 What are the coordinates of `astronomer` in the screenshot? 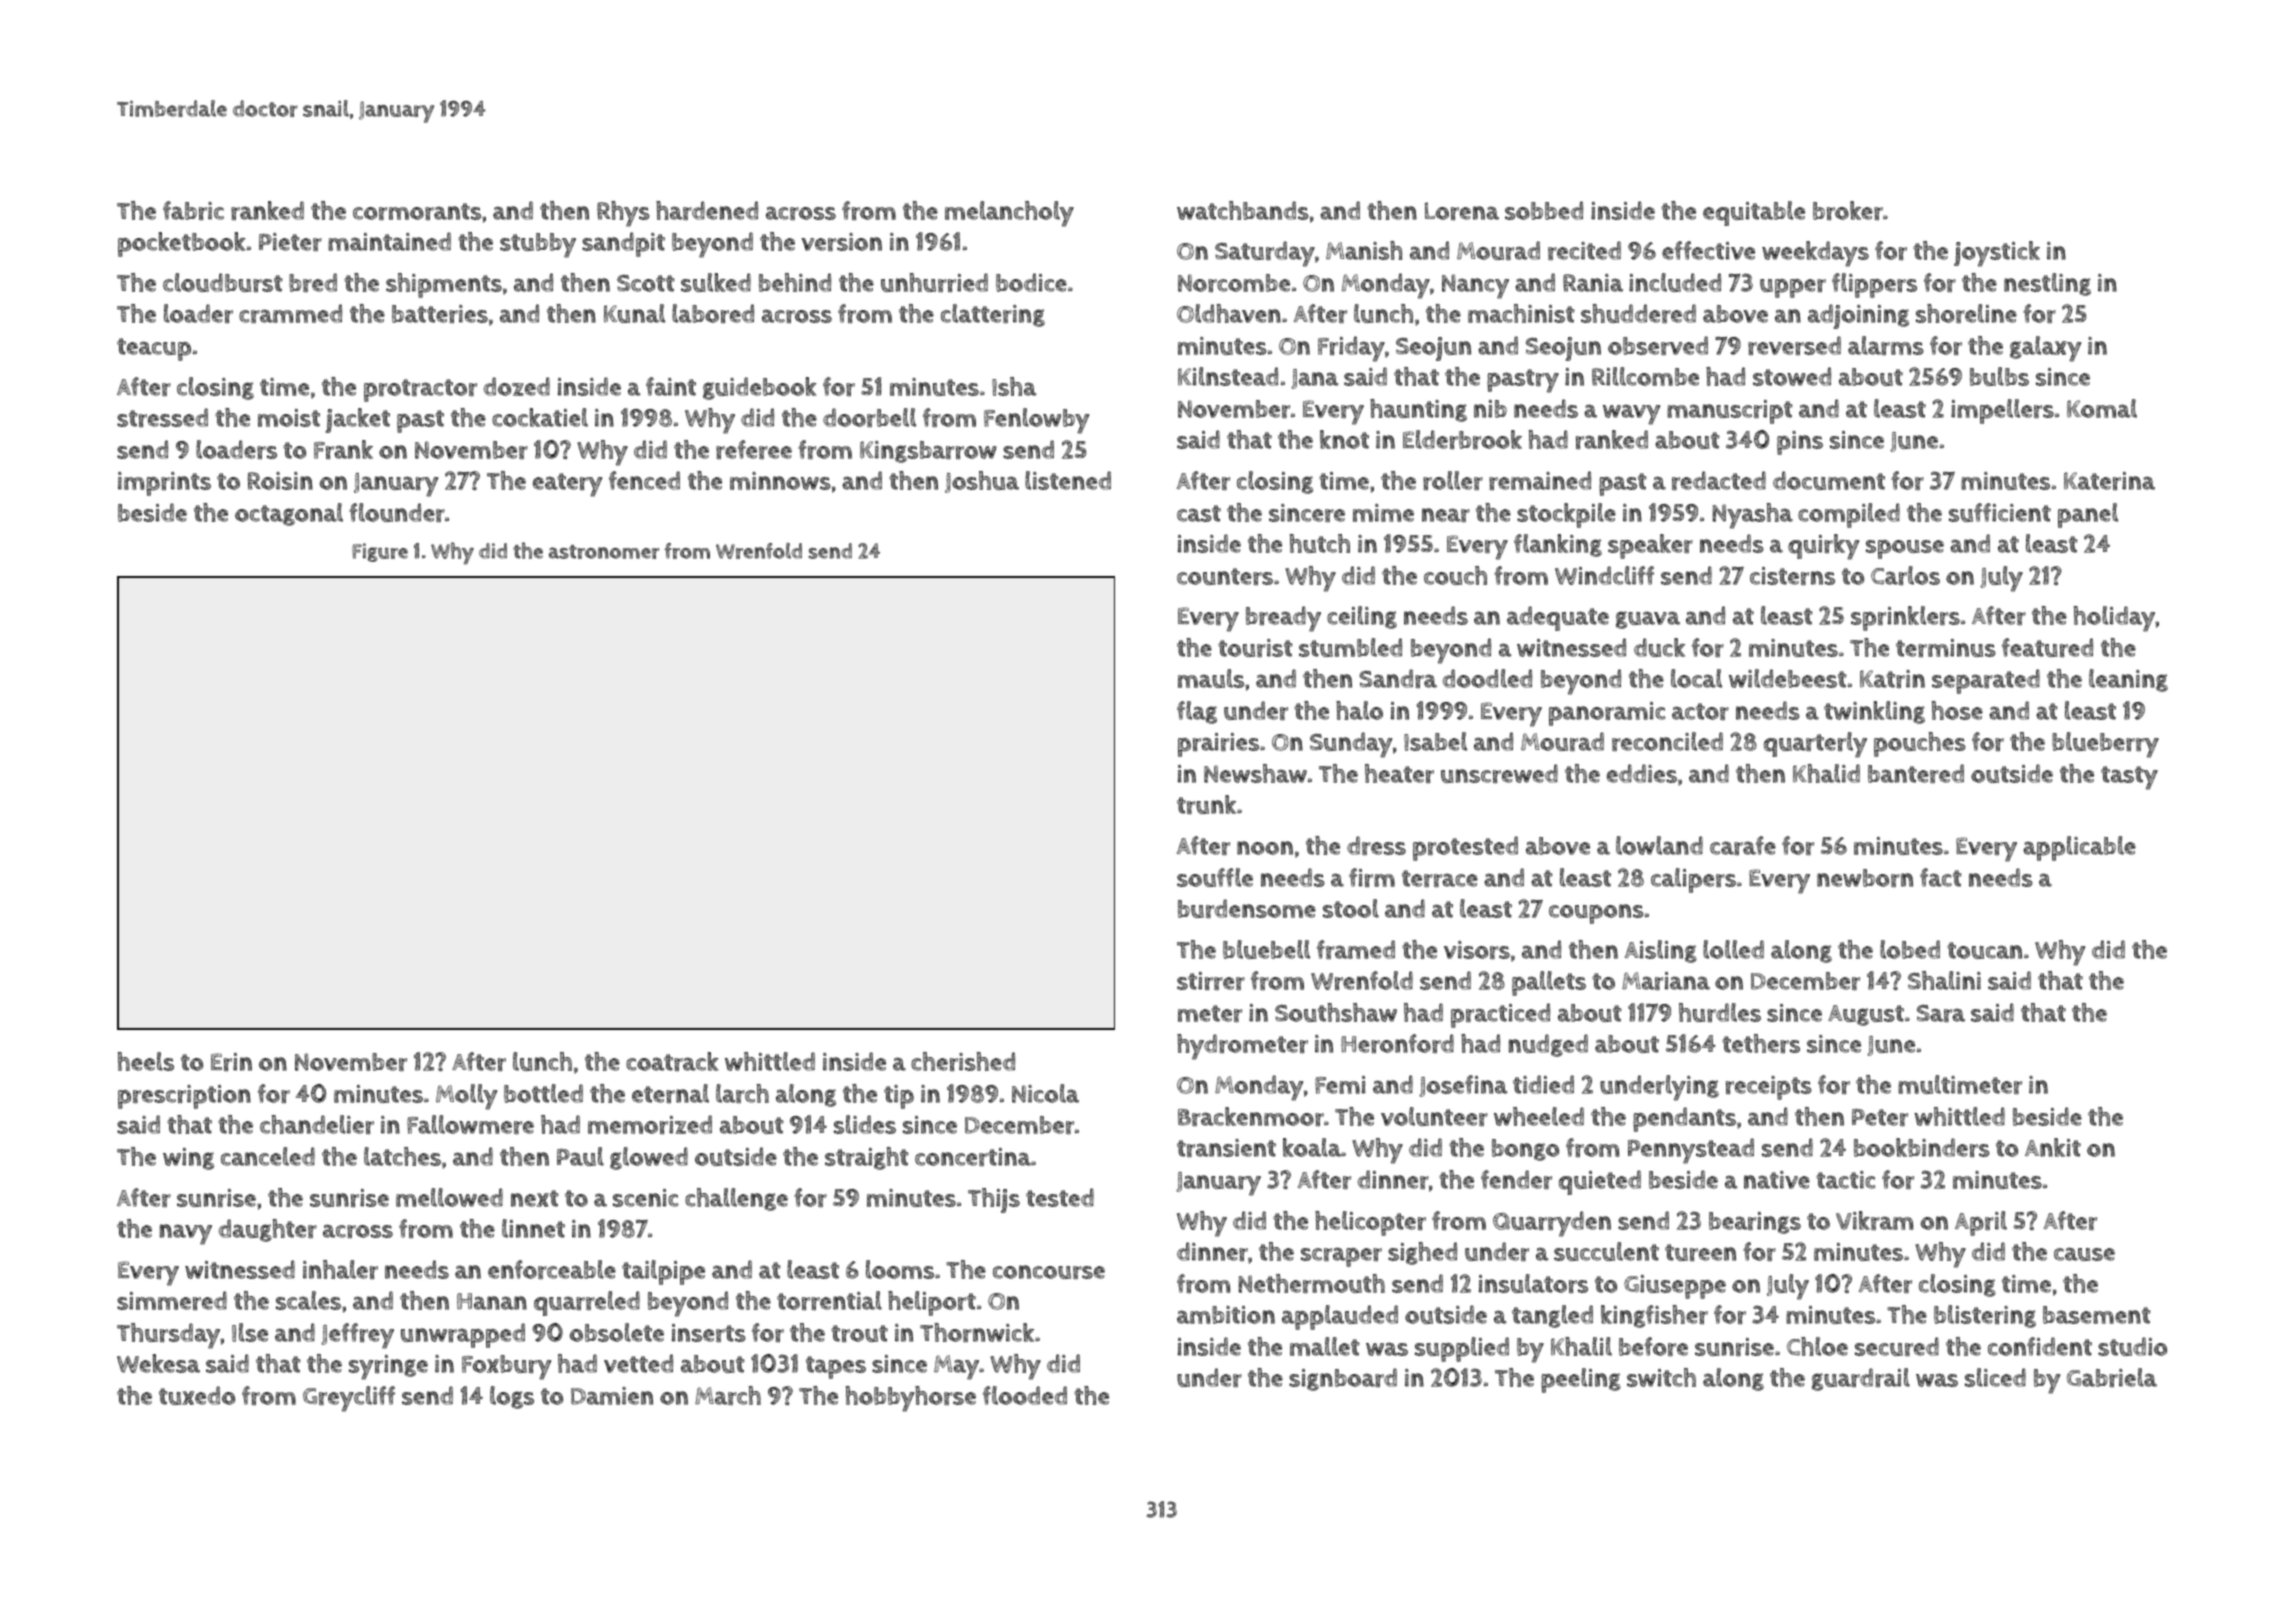 It's located at (604, 552).
